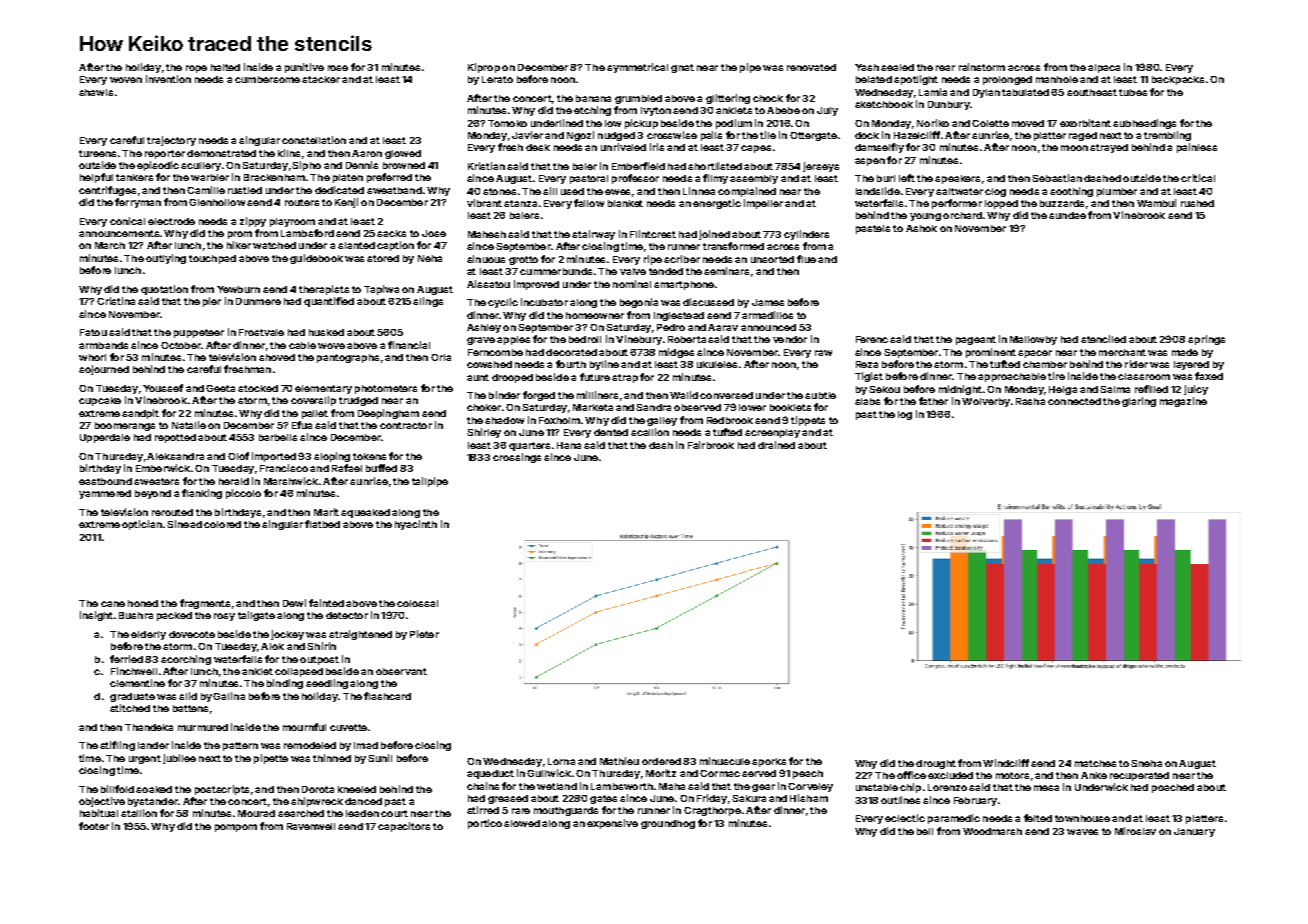  What do you see at coordinates (484, 68) in the screenshot?
I see `Kiprop` at bounding box center [484, 68].
